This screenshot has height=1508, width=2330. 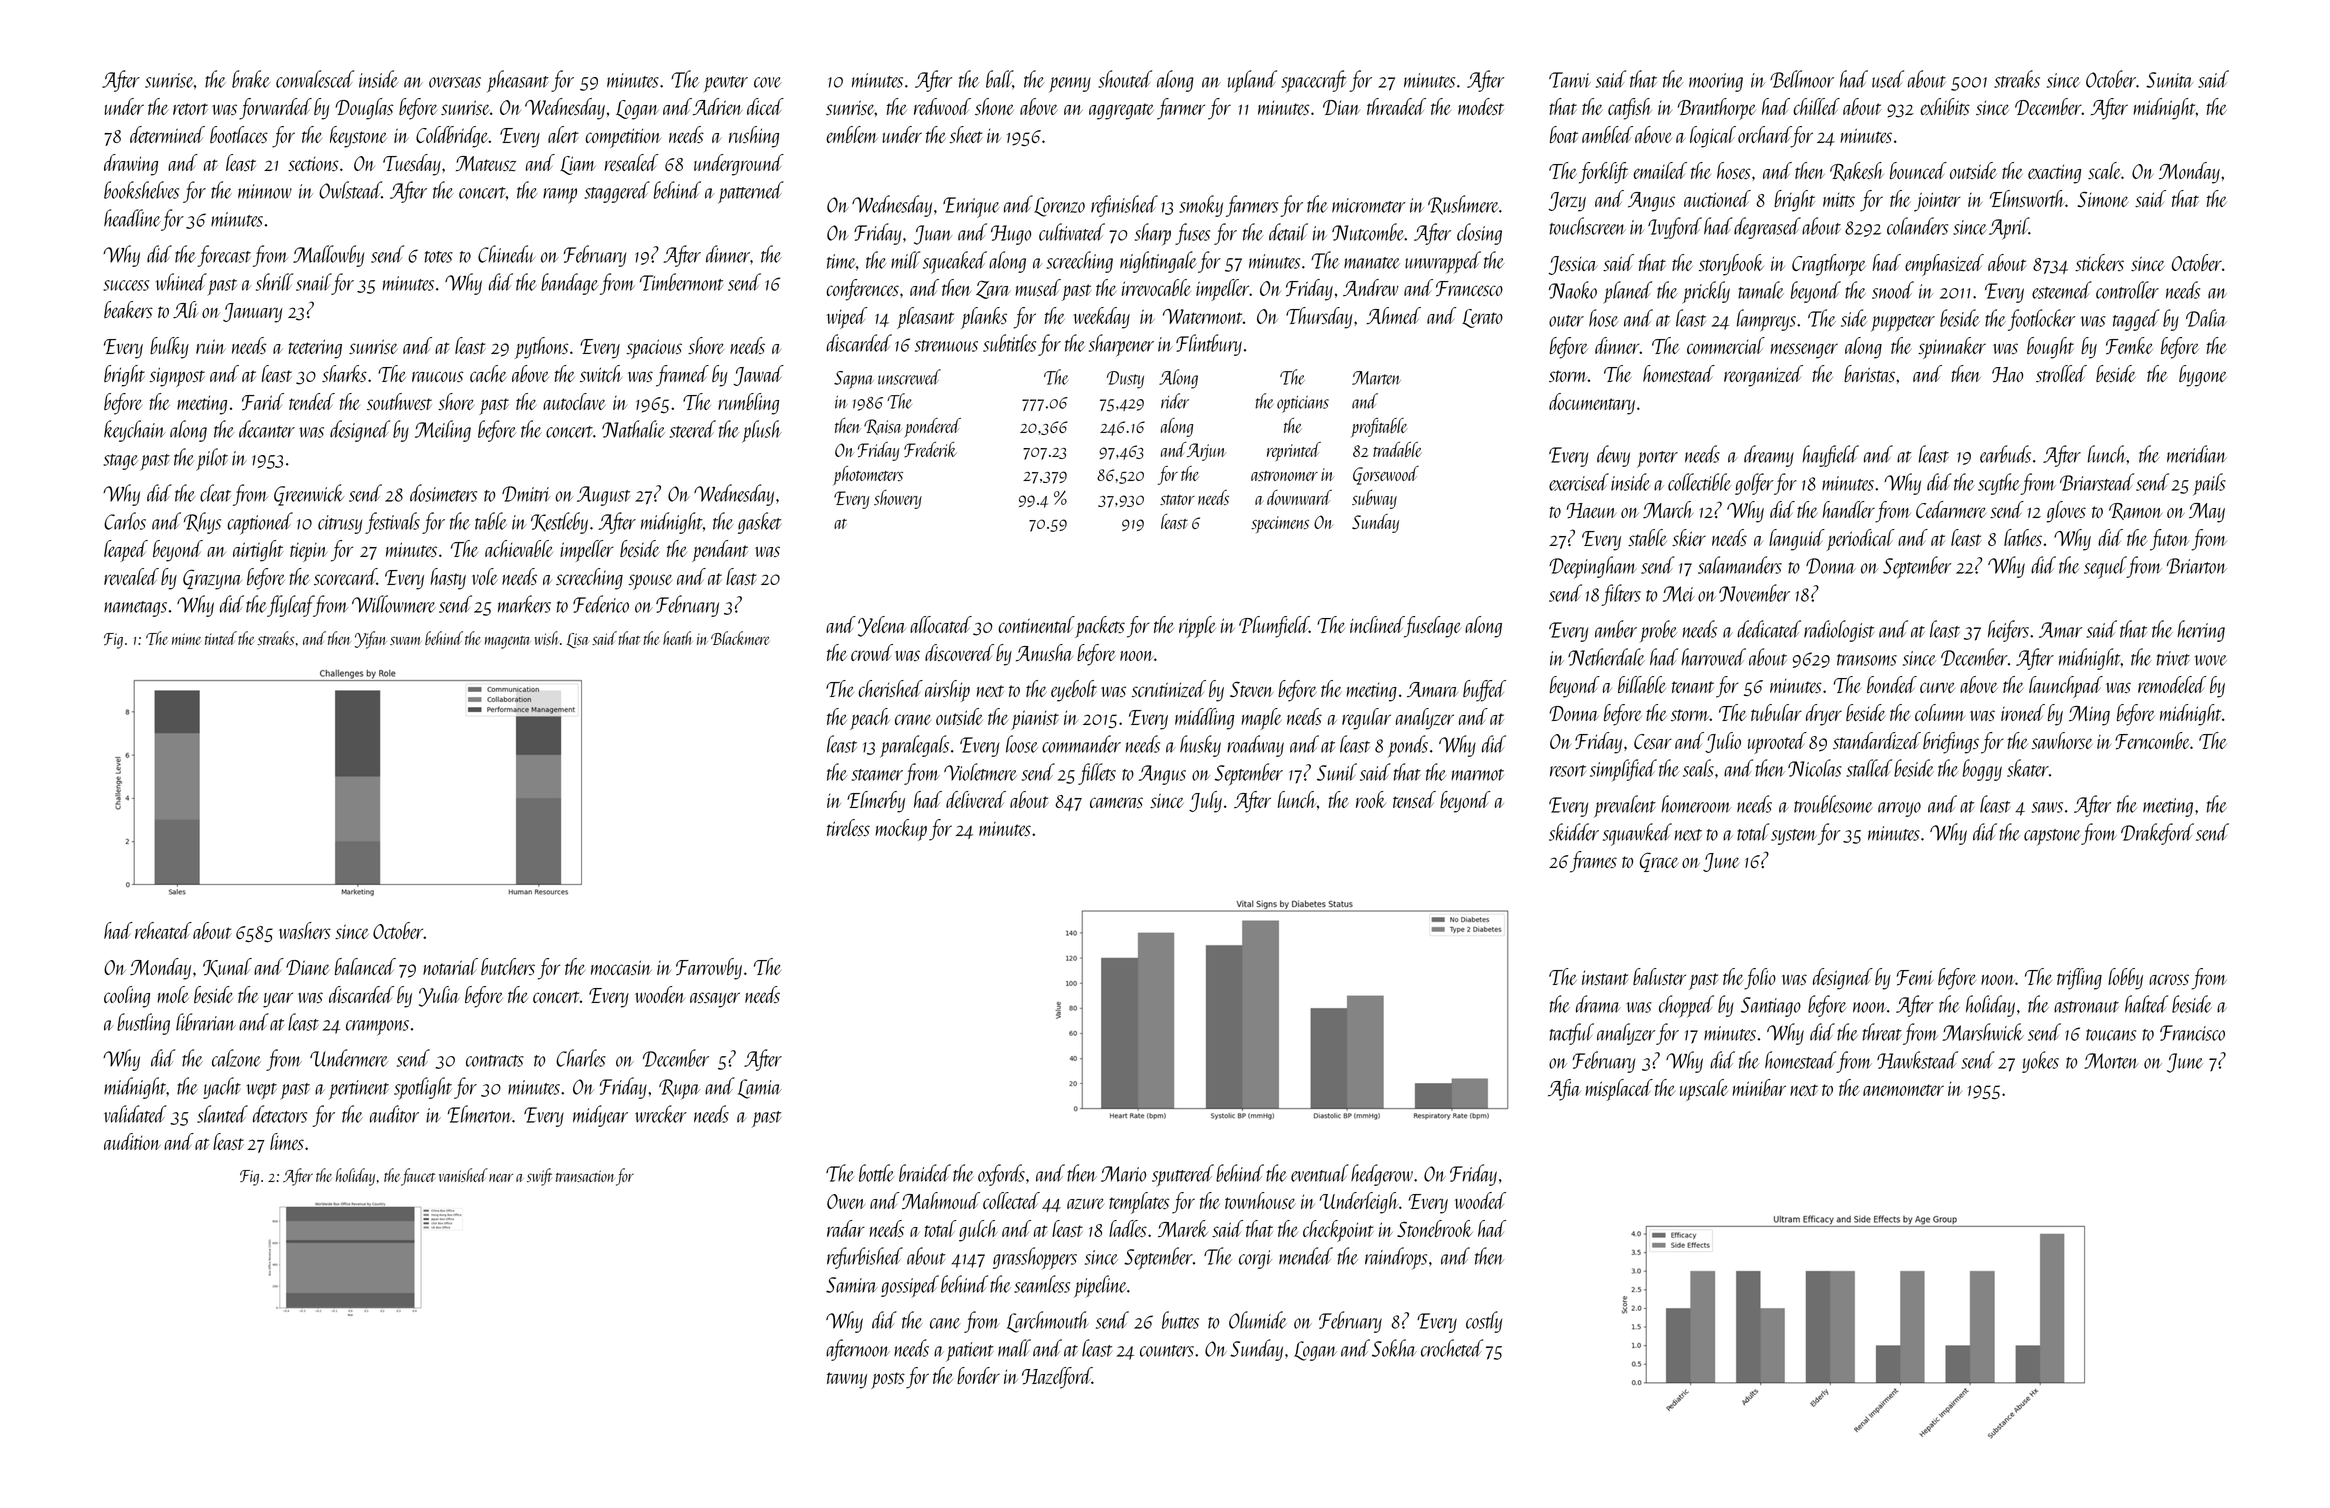 What do you see at coordinates (2201, 631) in the screenshot?
I see `herring` at bounding box center [2201, 631].
